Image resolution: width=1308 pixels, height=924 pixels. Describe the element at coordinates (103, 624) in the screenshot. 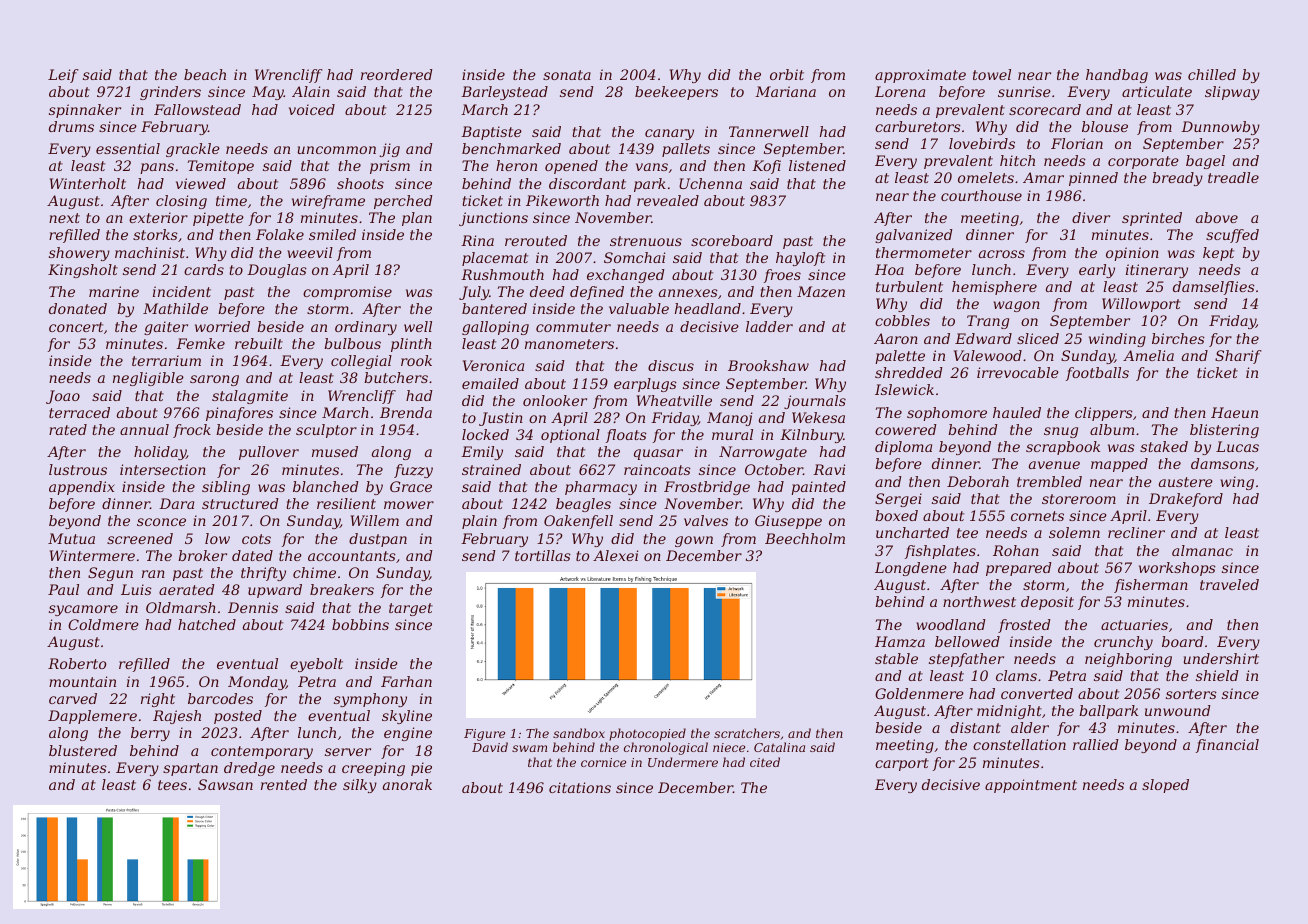

I see `Coldmere` at that location.
